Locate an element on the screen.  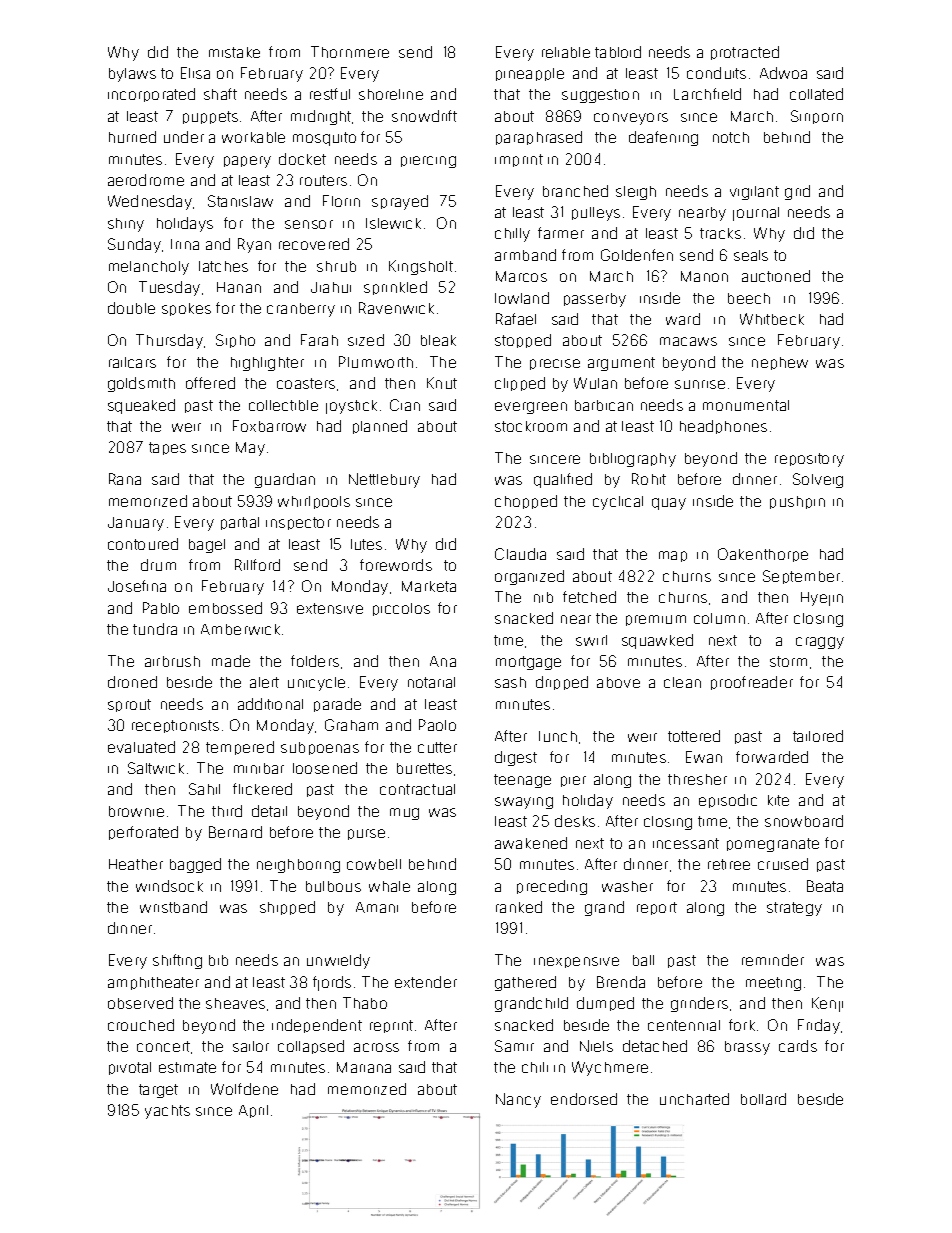
report is located at coordinates (657, 908).
